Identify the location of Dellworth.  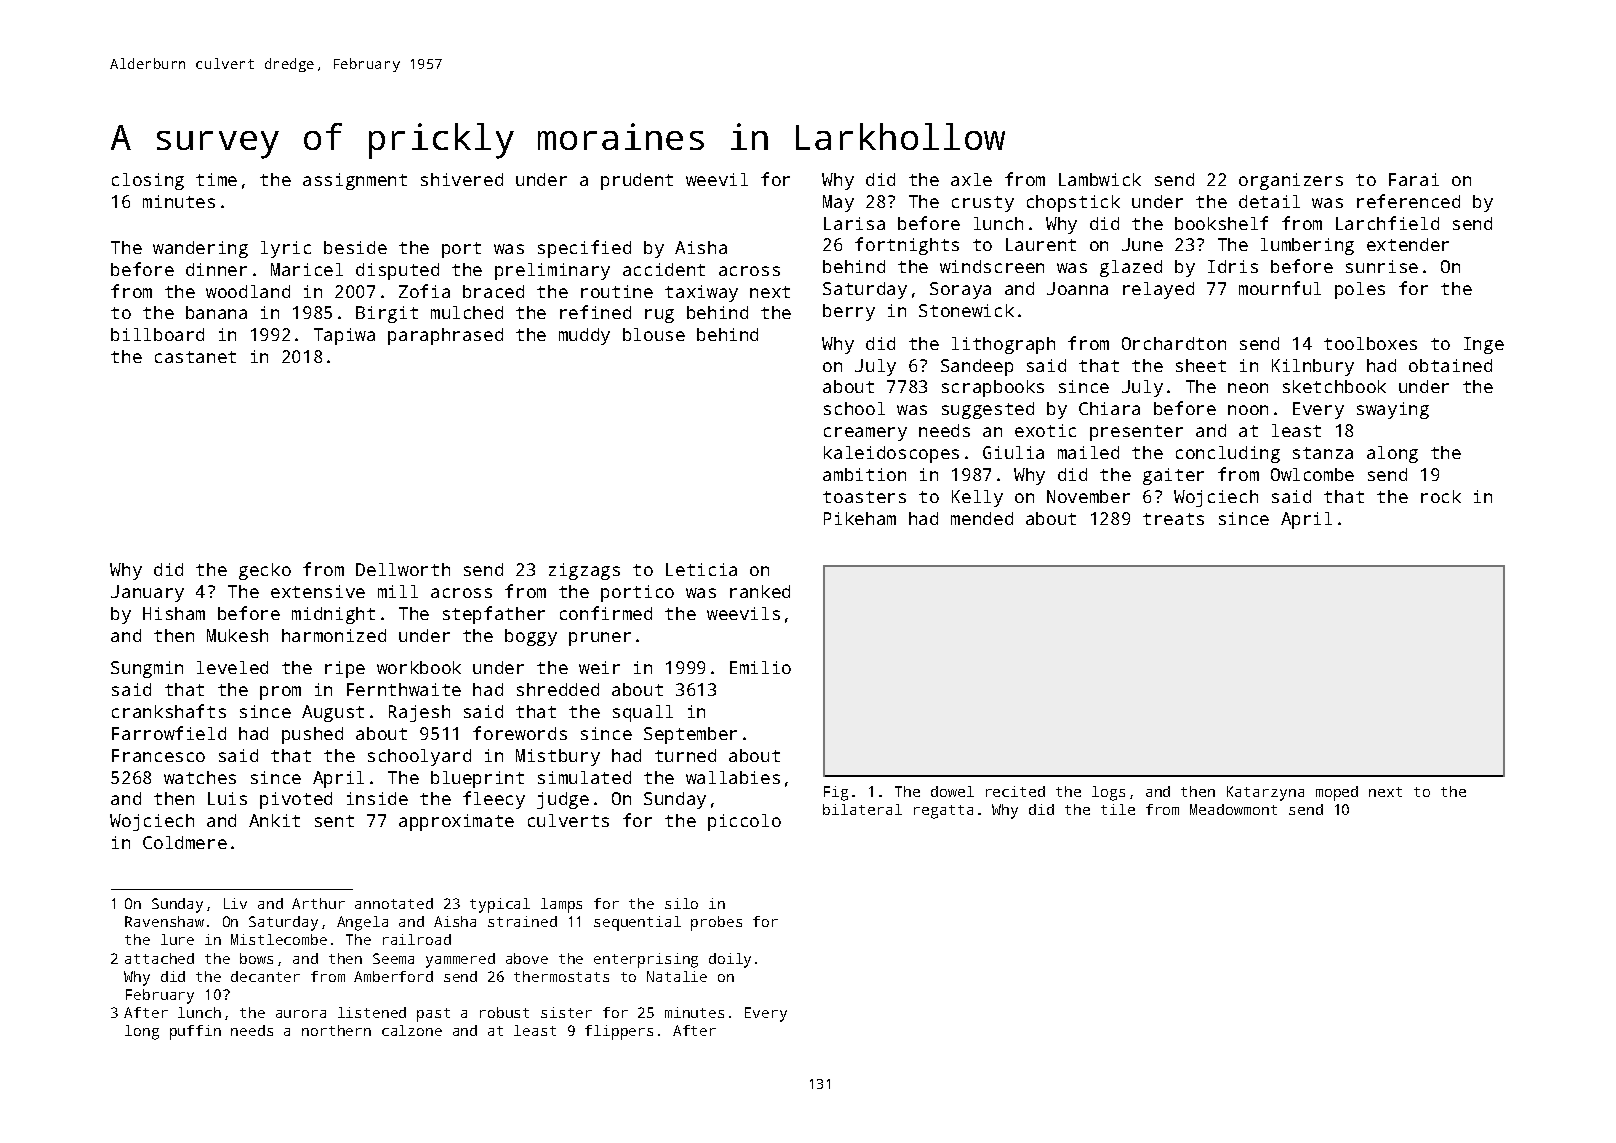
(403, 569).
